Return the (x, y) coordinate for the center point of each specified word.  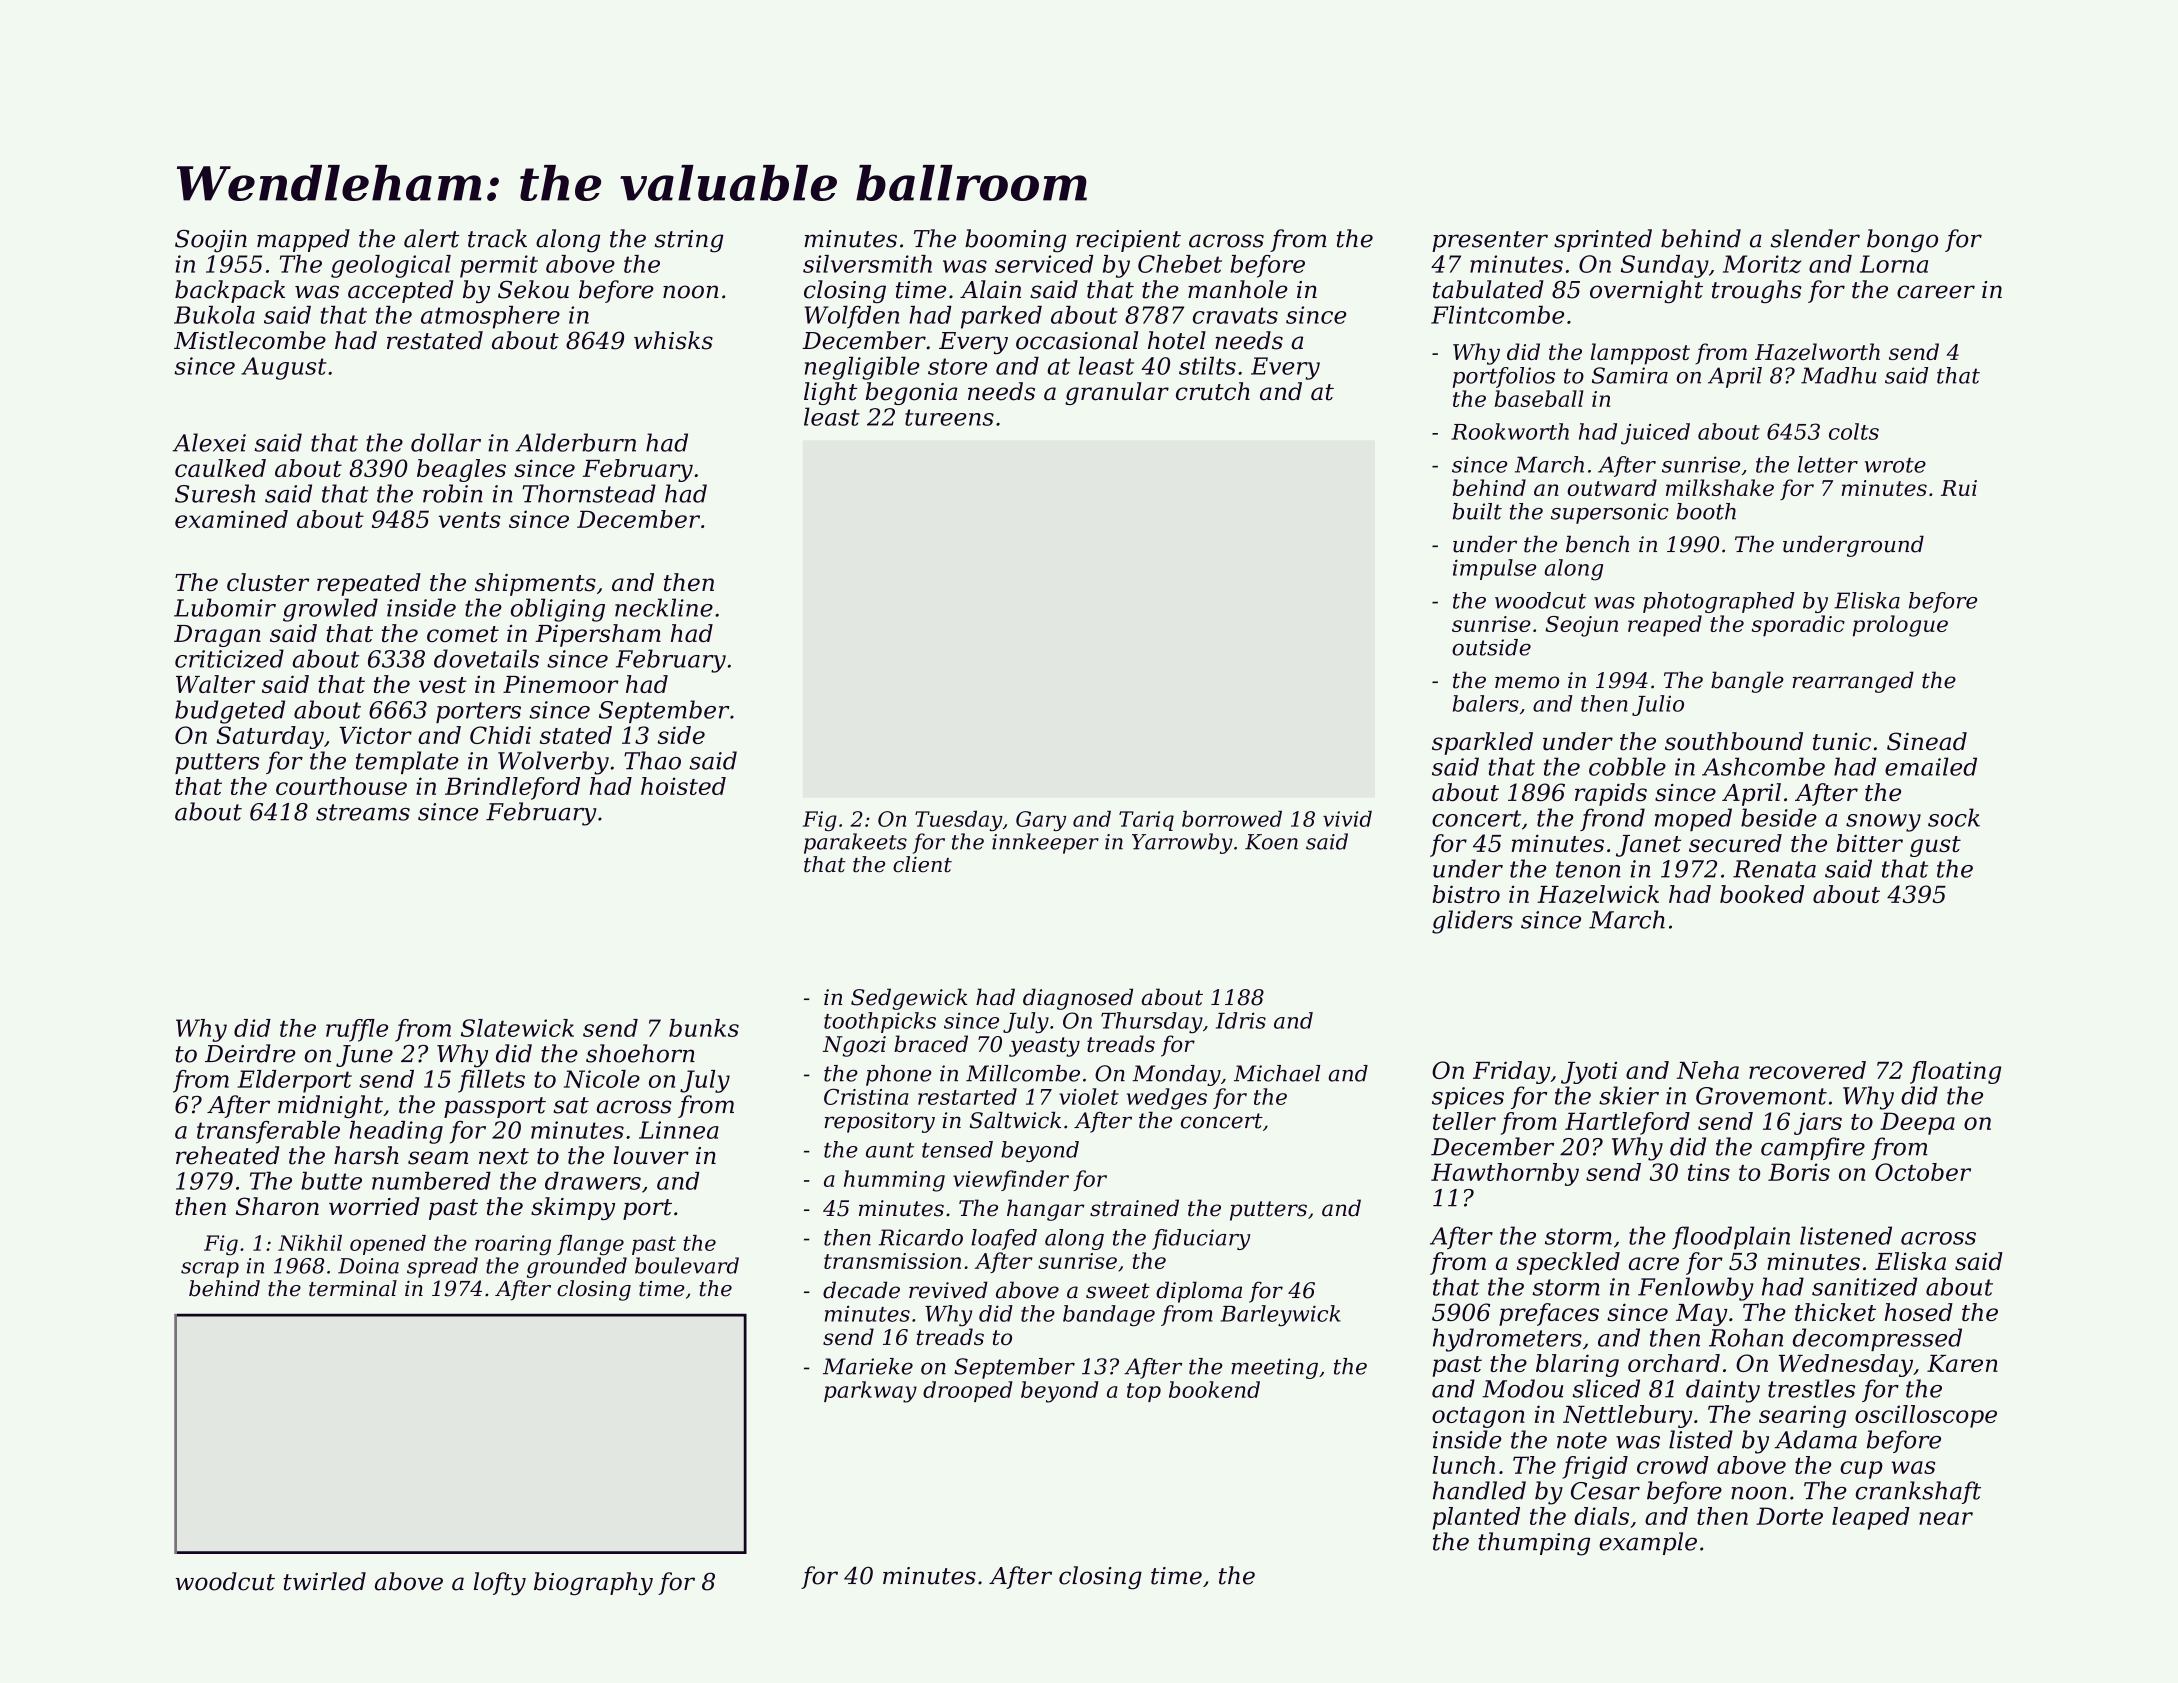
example (1648, 1543)
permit (499, 266)
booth (1706, 511)
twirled (325, 1581)
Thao (652, 760)
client (922, 864)
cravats (1235, 315)
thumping (1534, 1544)
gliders (1472, 922)
